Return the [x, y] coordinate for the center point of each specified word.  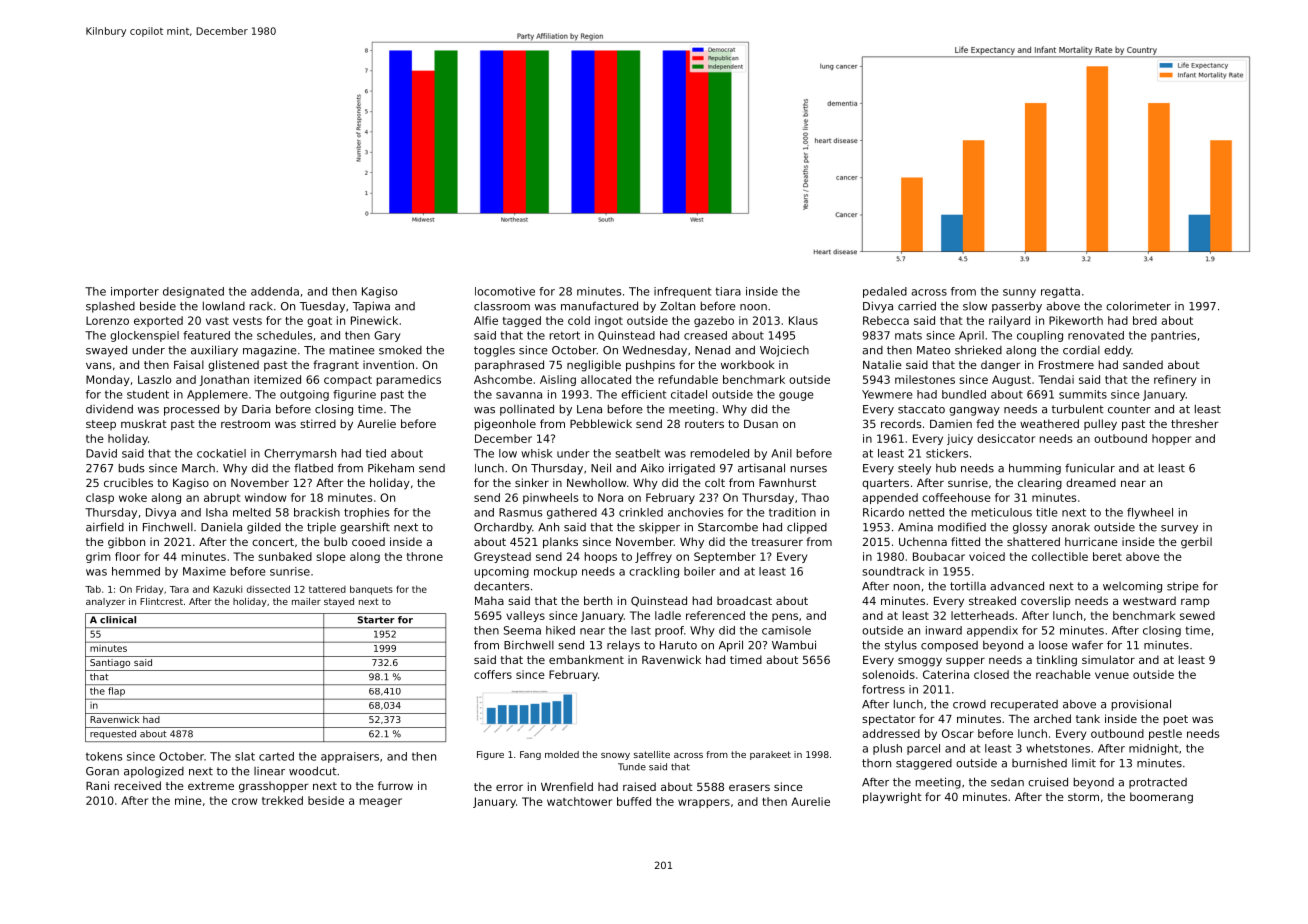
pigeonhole [505, 425]
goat [319, 322]
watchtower [579, 801]
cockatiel [221, 453]
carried [917, 306]
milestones [925, 379]
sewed [1197, 615]
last [641, 630]
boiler [700, 571]
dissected [268, 589]
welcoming [1132, 587]
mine [188, 800]
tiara [728, 291]
